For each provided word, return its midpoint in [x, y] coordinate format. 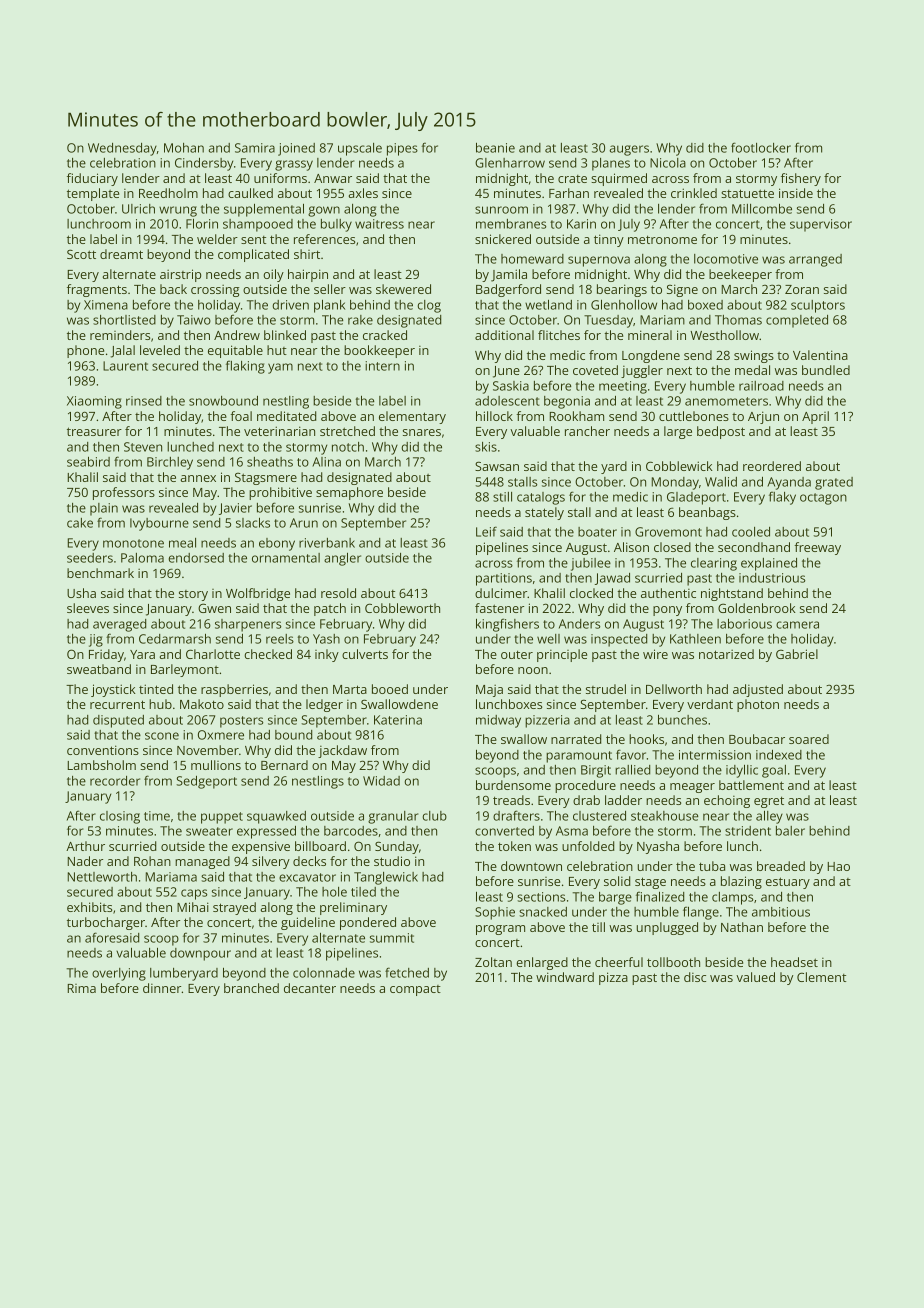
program [500, 930]
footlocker [761, 147]
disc [695, 977]
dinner [162, 988]
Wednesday [122, 149]
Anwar [333, 178]
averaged [119, 625]
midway [498, 721]
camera [797, 625]
